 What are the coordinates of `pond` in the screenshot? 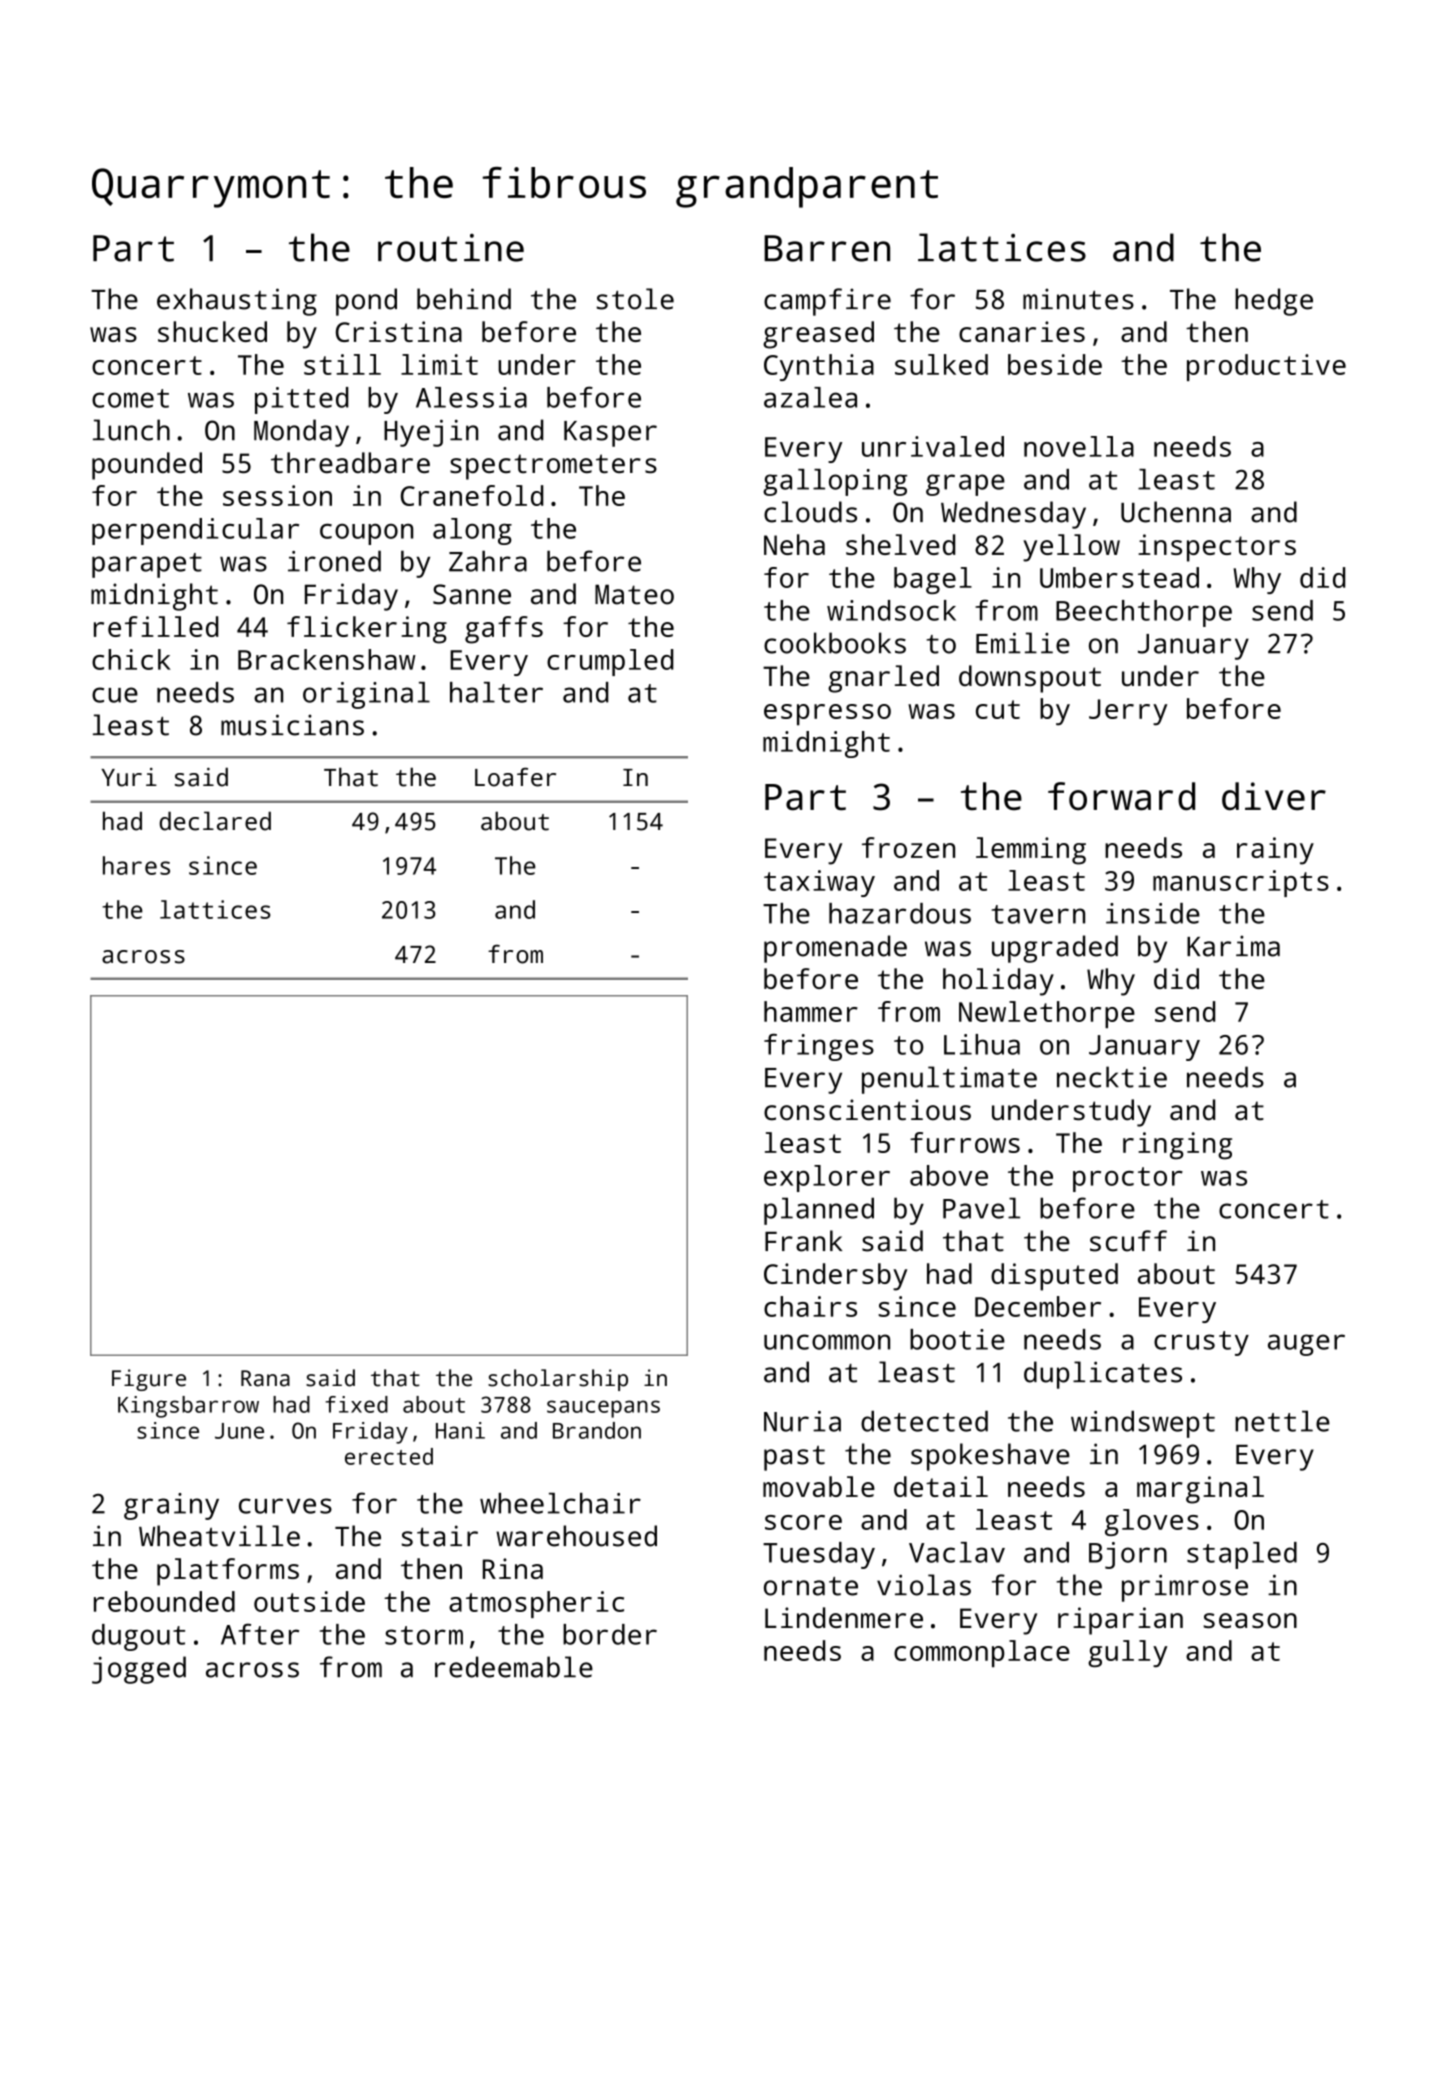 It's located at (366, 302).
